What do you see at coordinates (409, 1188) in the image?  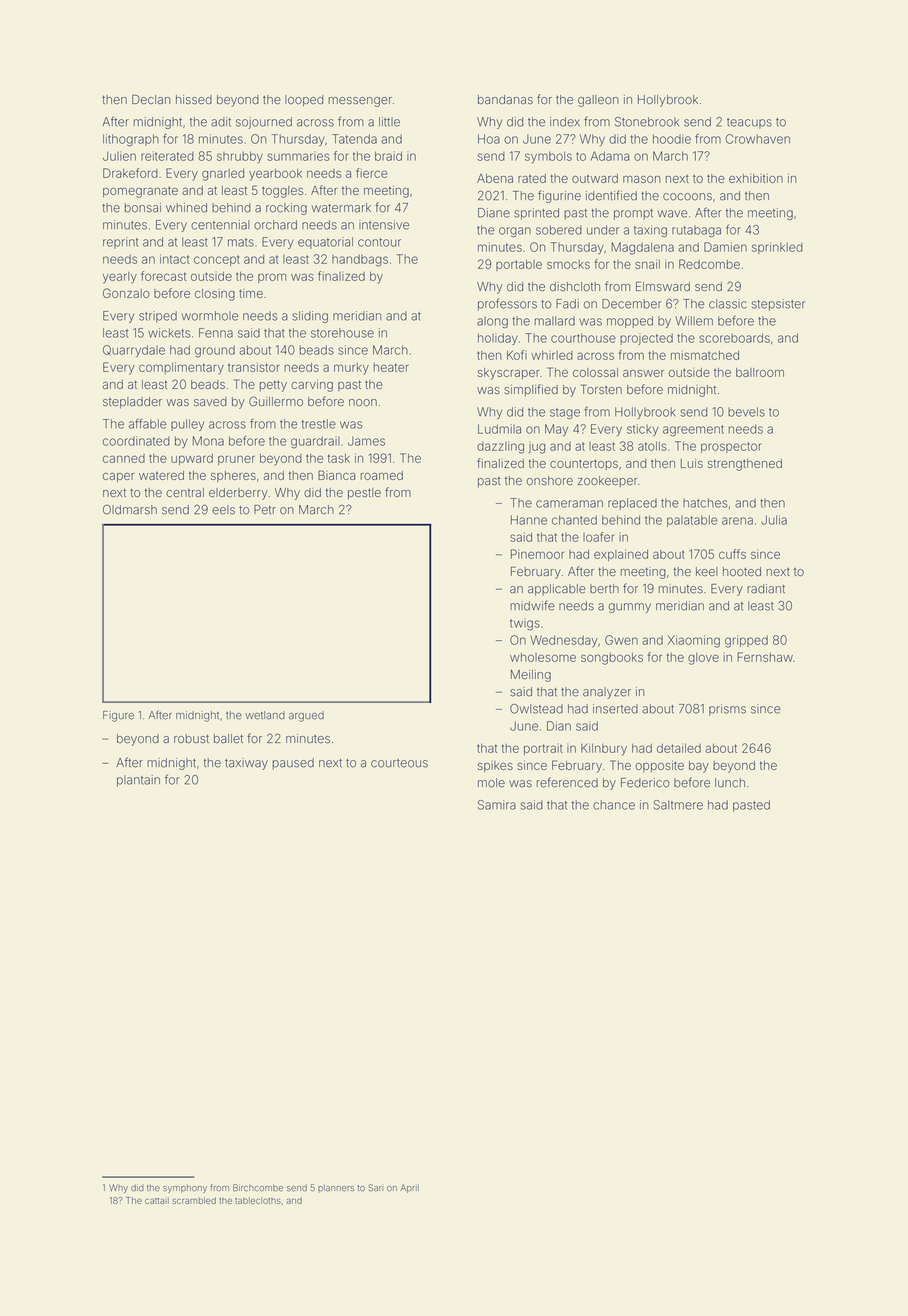 I see `April` at bounding box center [409, 1188].
